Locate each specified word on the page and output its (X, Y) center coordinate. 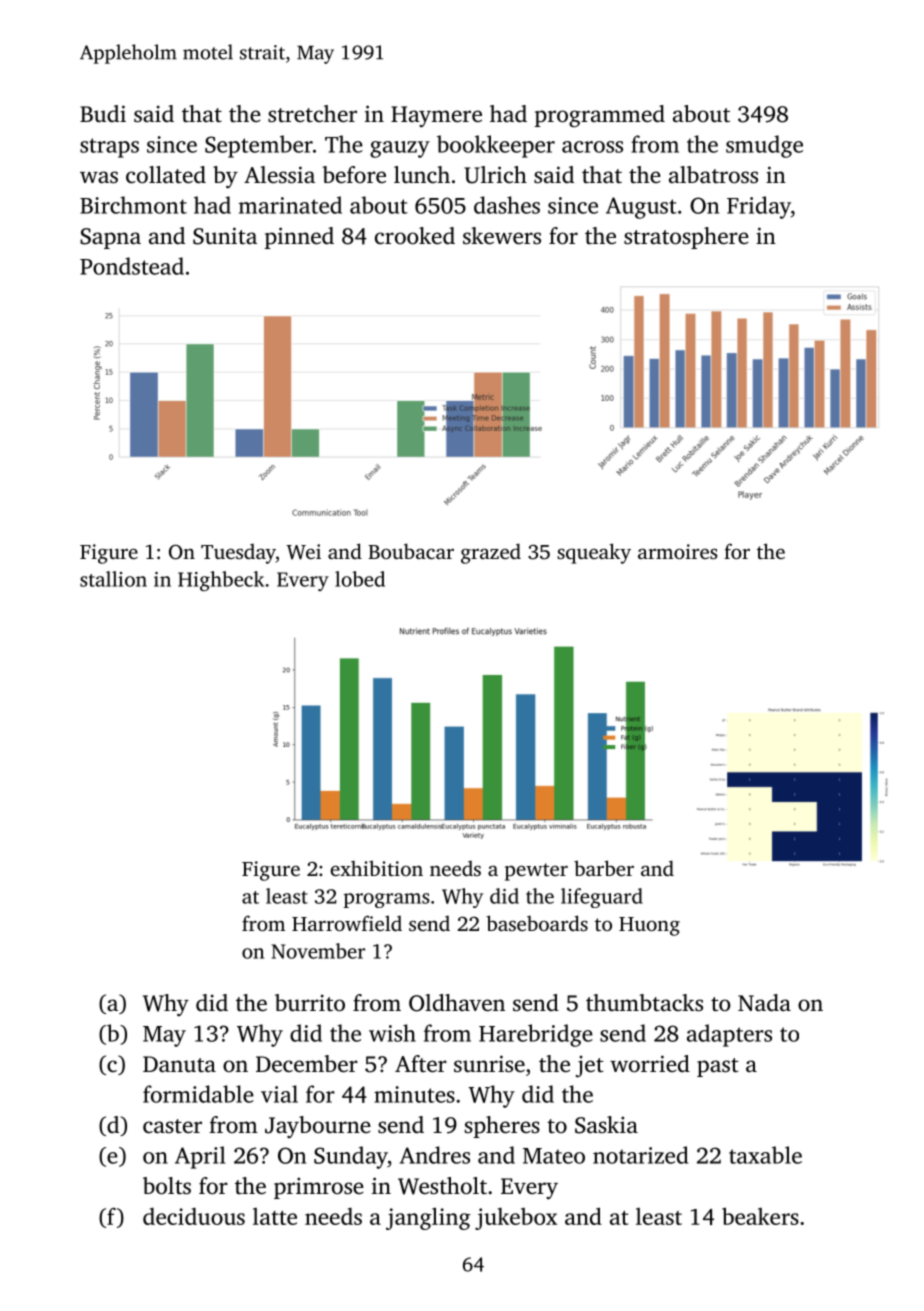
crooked (415, 236)
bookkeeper (496, 146)
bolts (167, 1186)
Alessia (279, 175)
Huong (649, 926)
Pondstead (132, 266)
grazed (491, 553)
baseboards (537, 923)
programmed (600, 116)
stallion (113, 579)
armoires (678, 551)
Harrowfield (347, 923)
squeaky (594, 553)
